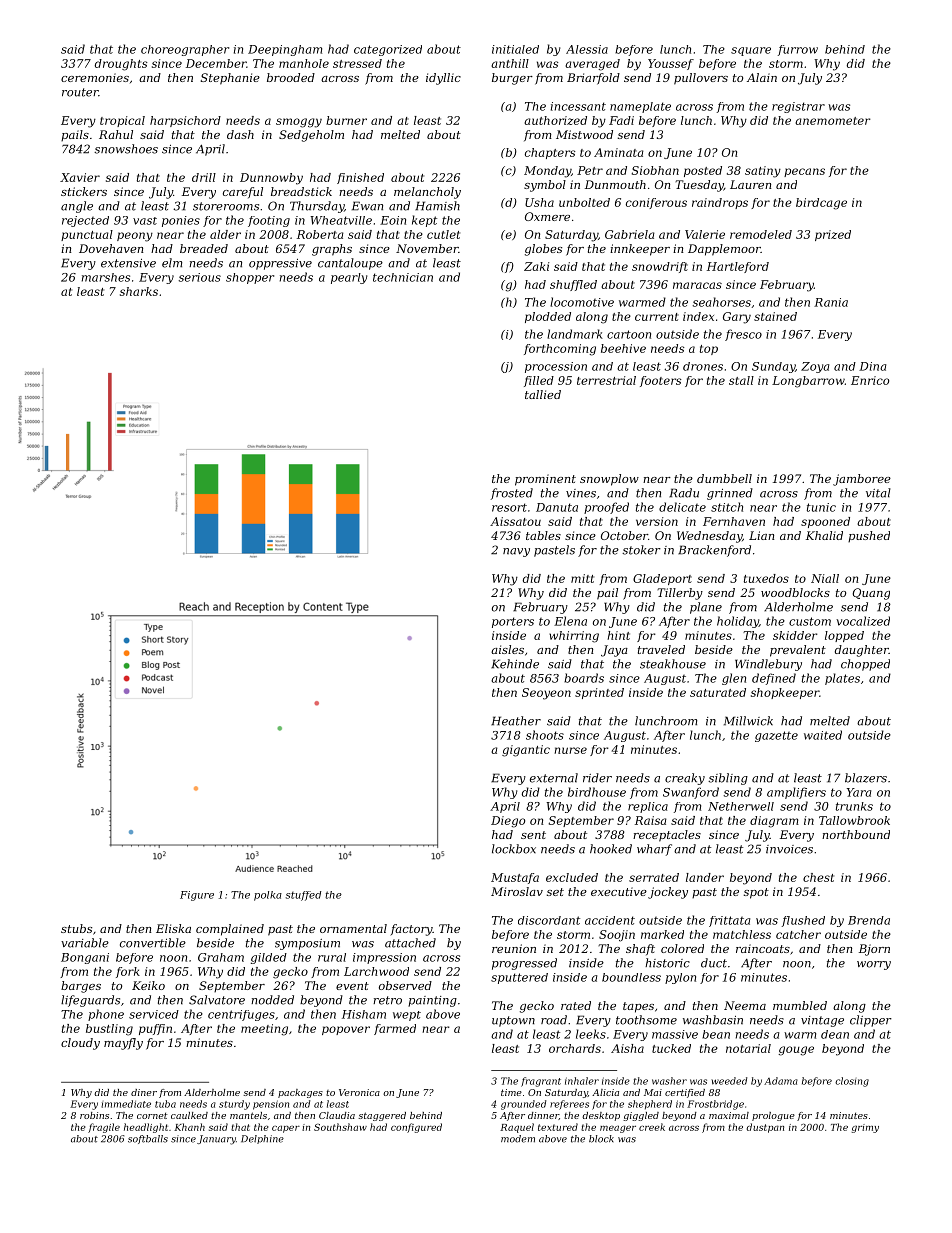  Describe the element at coordinates (262, 1139) in the image. I see `Delphine` at that location.
